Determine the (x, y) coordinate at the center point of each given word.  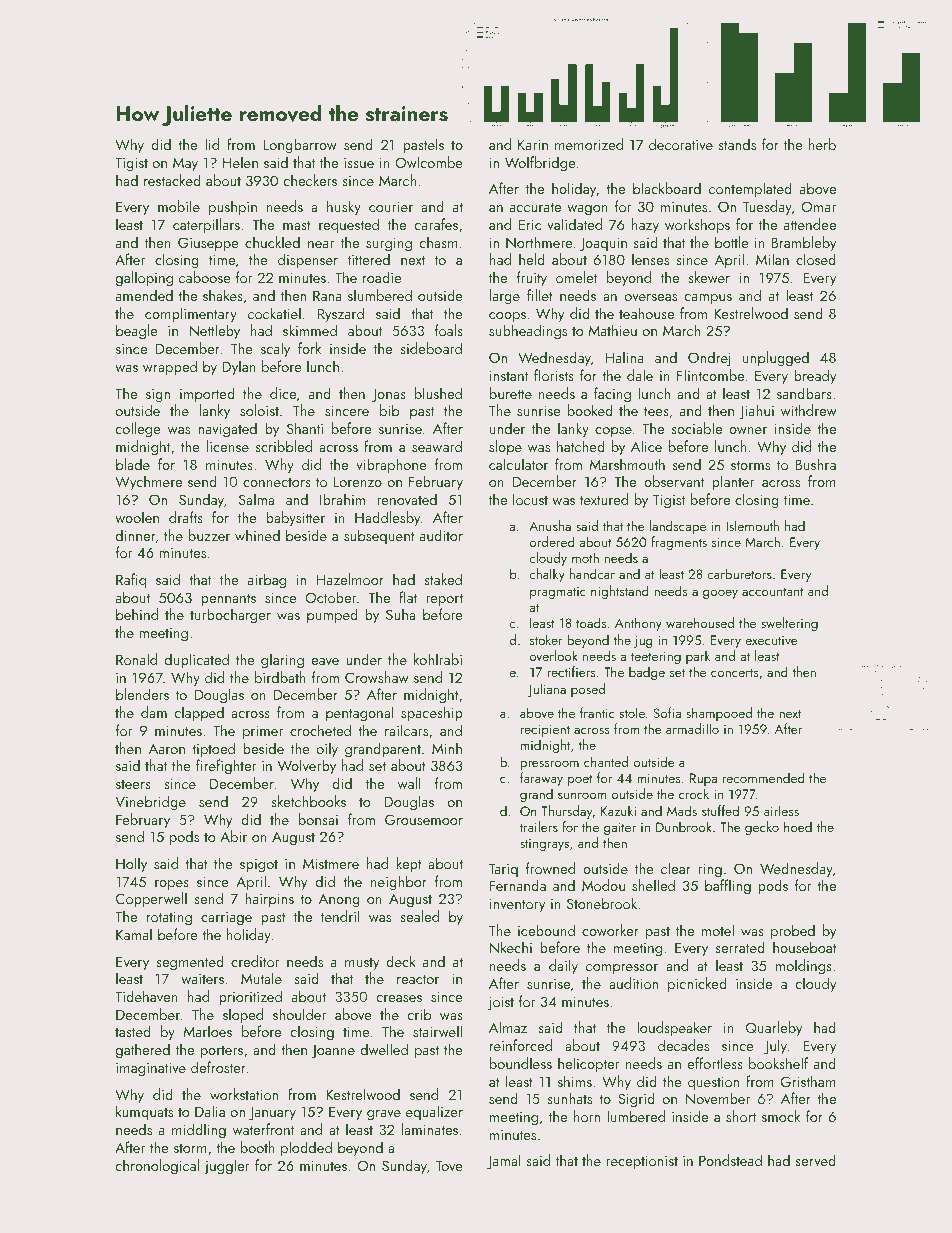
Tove (449, 1165)
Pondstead (730, 1160)
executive (772, 640)
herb (822, 144)
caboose (205, 277)
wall (409, 783)
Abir (233, 836)
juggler (226, 1167)
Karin (533, 144)
